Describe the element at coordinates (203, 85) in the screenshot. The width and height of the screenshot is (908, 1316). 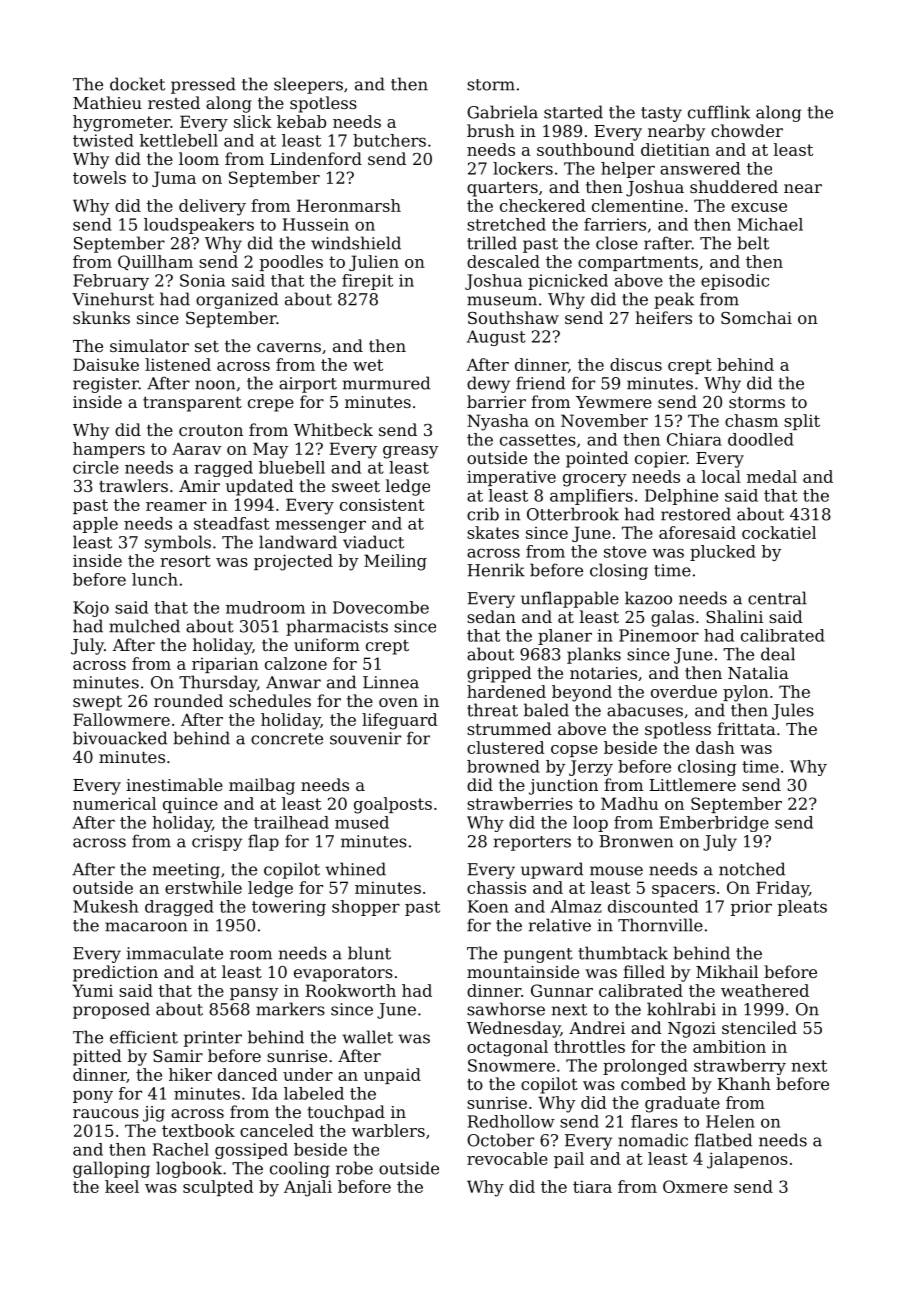
I see `pressed` at that location.
